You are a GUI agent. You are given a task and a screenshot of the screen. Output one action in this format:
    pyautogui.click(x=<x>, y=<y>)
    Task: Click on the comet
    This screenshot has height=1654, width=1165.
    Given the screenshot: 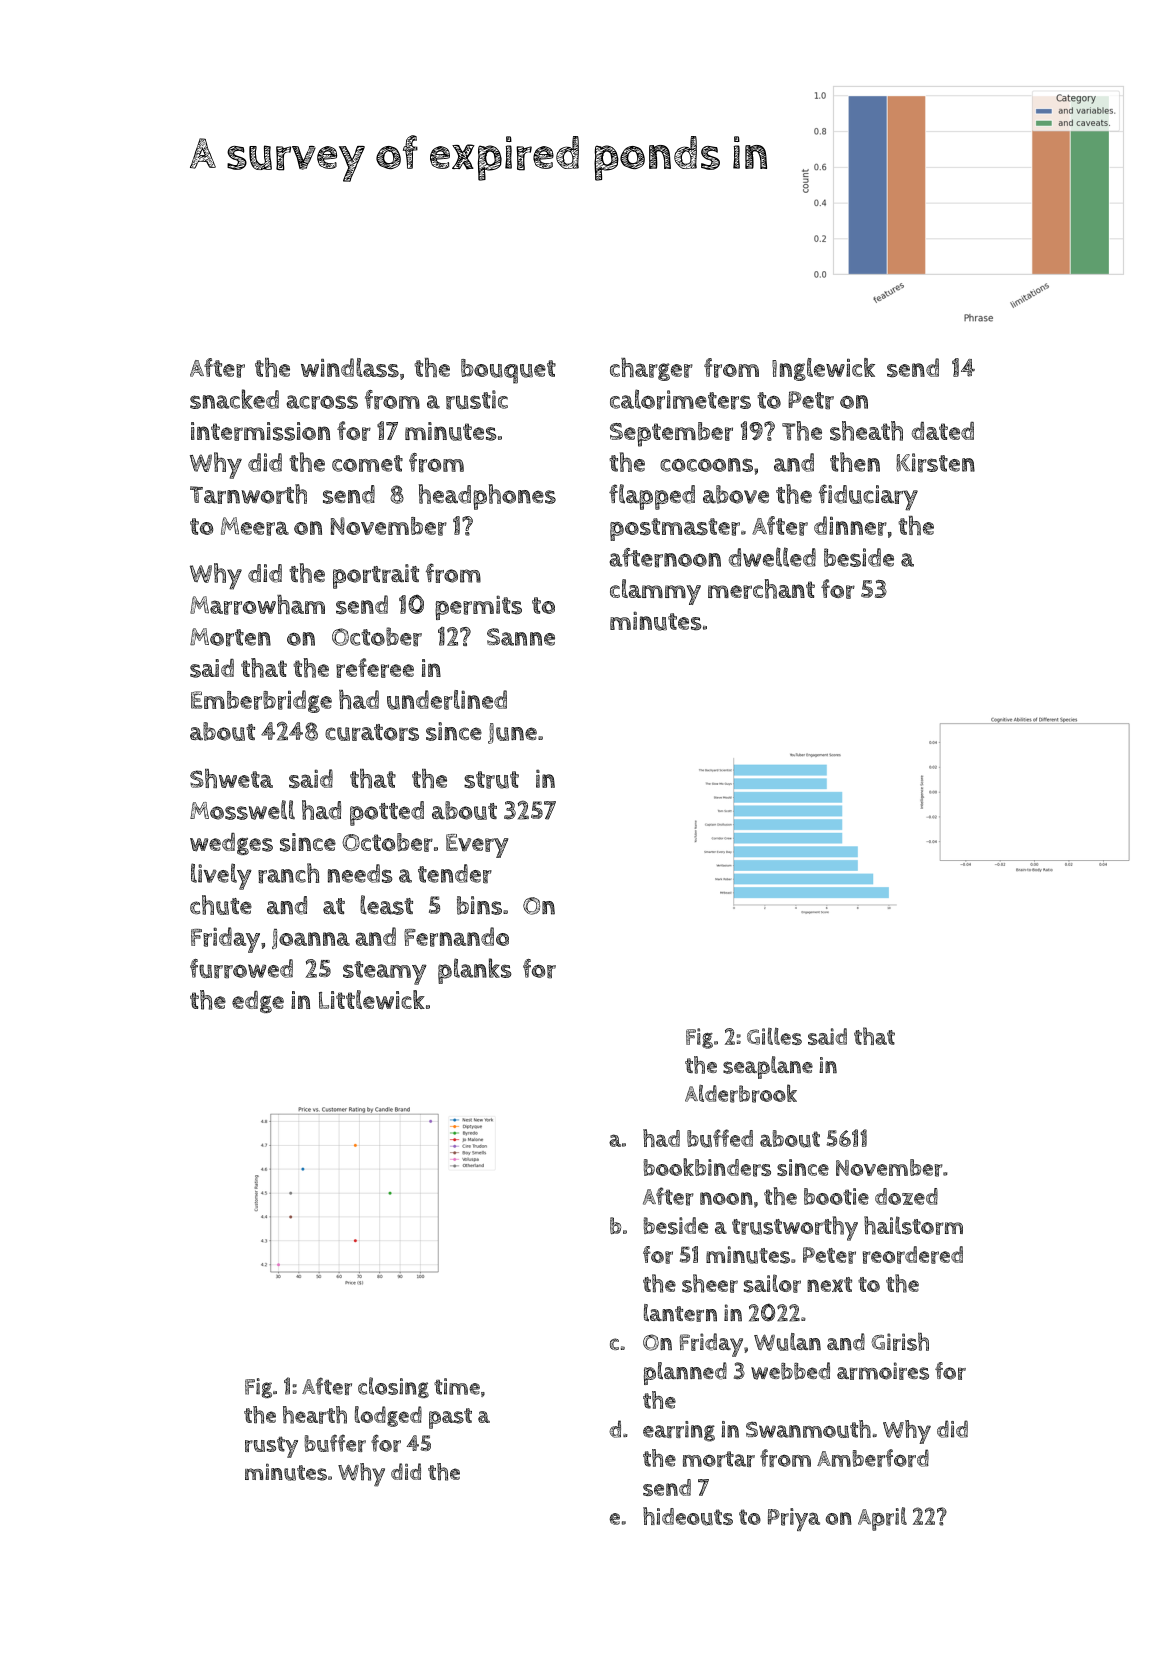 What is the action you would take?
    pyautogui.click(x=367, y=463)
